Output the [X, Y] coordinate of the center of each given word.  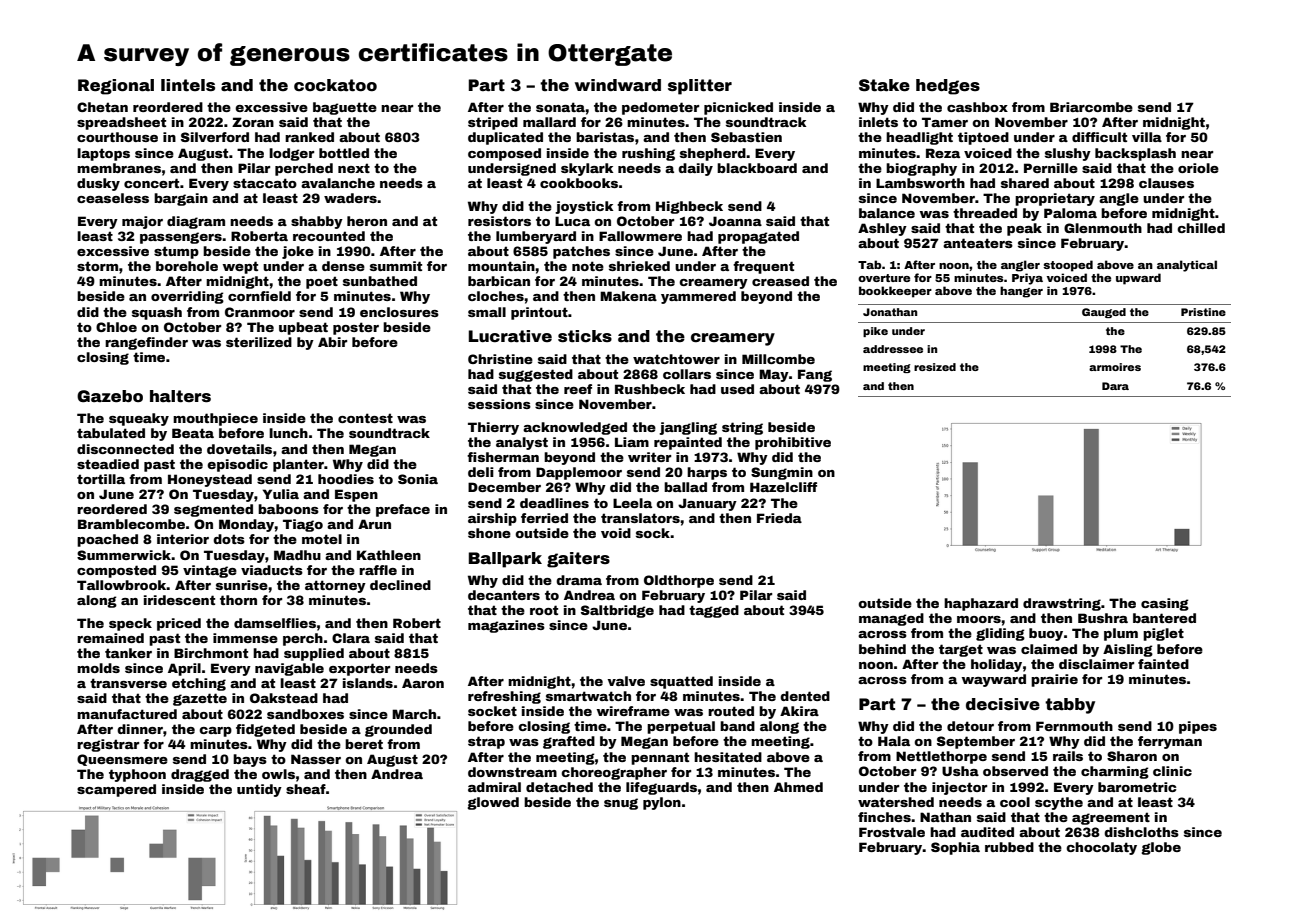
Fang [815, 375]
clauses [1166, 183]
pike [875, 332]
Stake [884, 85]
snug [621, 804]
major [142, 222]
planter [298, 465]
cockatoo [335, 85]
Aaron [423, 683]
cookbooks [579, 183]
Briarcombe [1091, 107]
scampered [116, 790]
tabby [1070, 706]
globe [1161, 848]
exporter [359, 669]
